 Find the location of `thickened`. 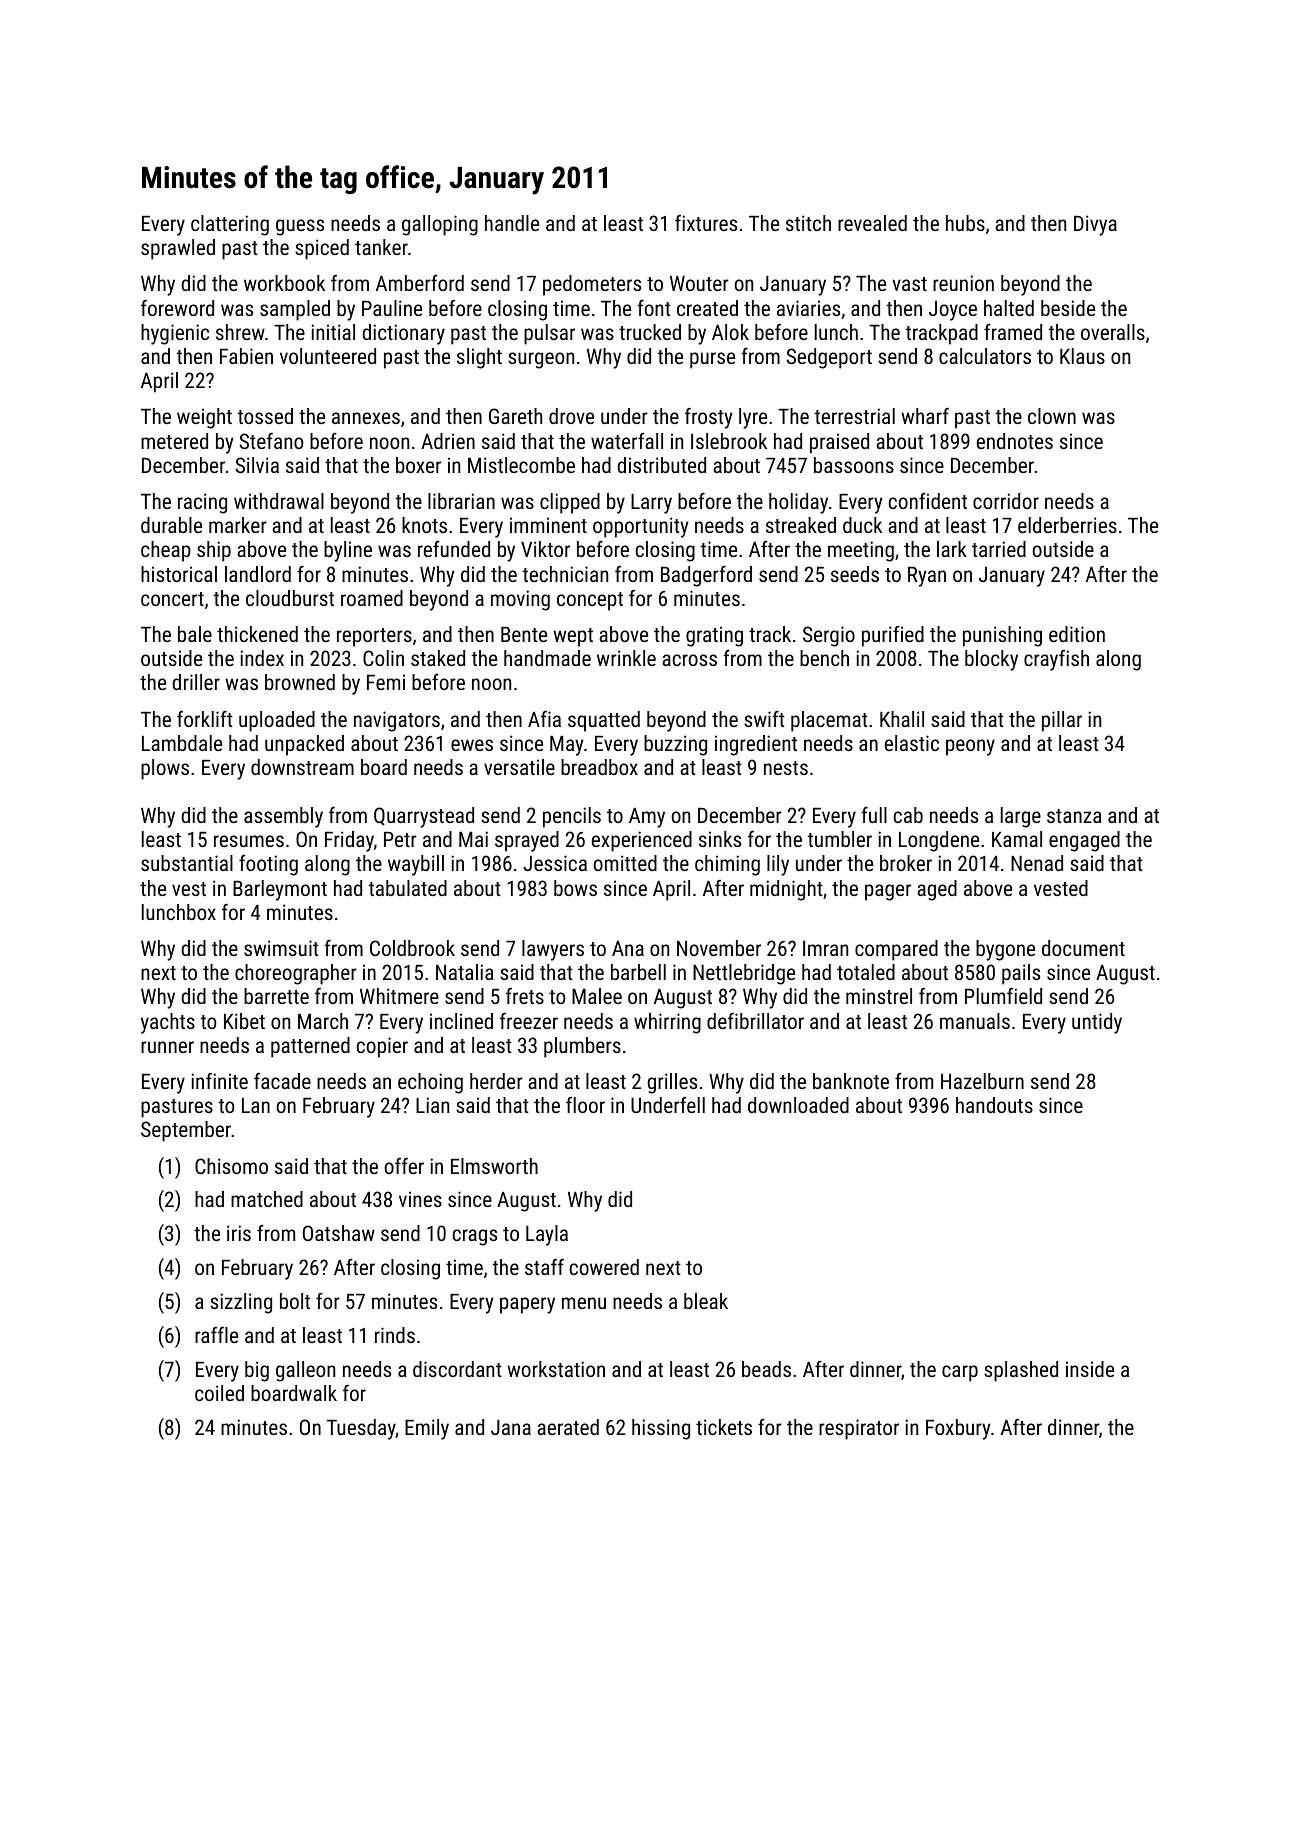

thickened is located at coordinates (257, 634).
